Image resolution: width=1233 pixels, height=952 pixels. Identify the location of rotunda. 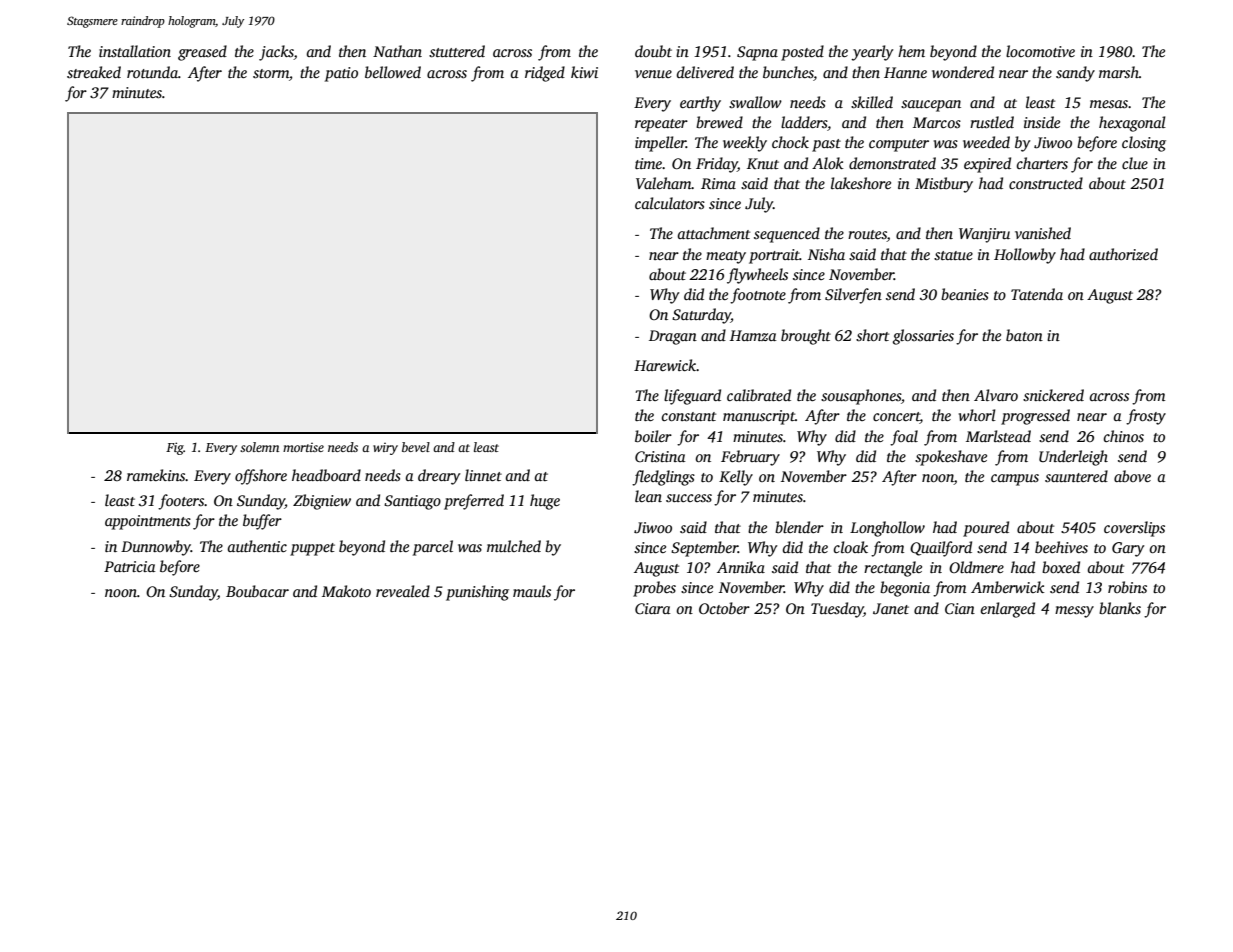
(152, 72).
